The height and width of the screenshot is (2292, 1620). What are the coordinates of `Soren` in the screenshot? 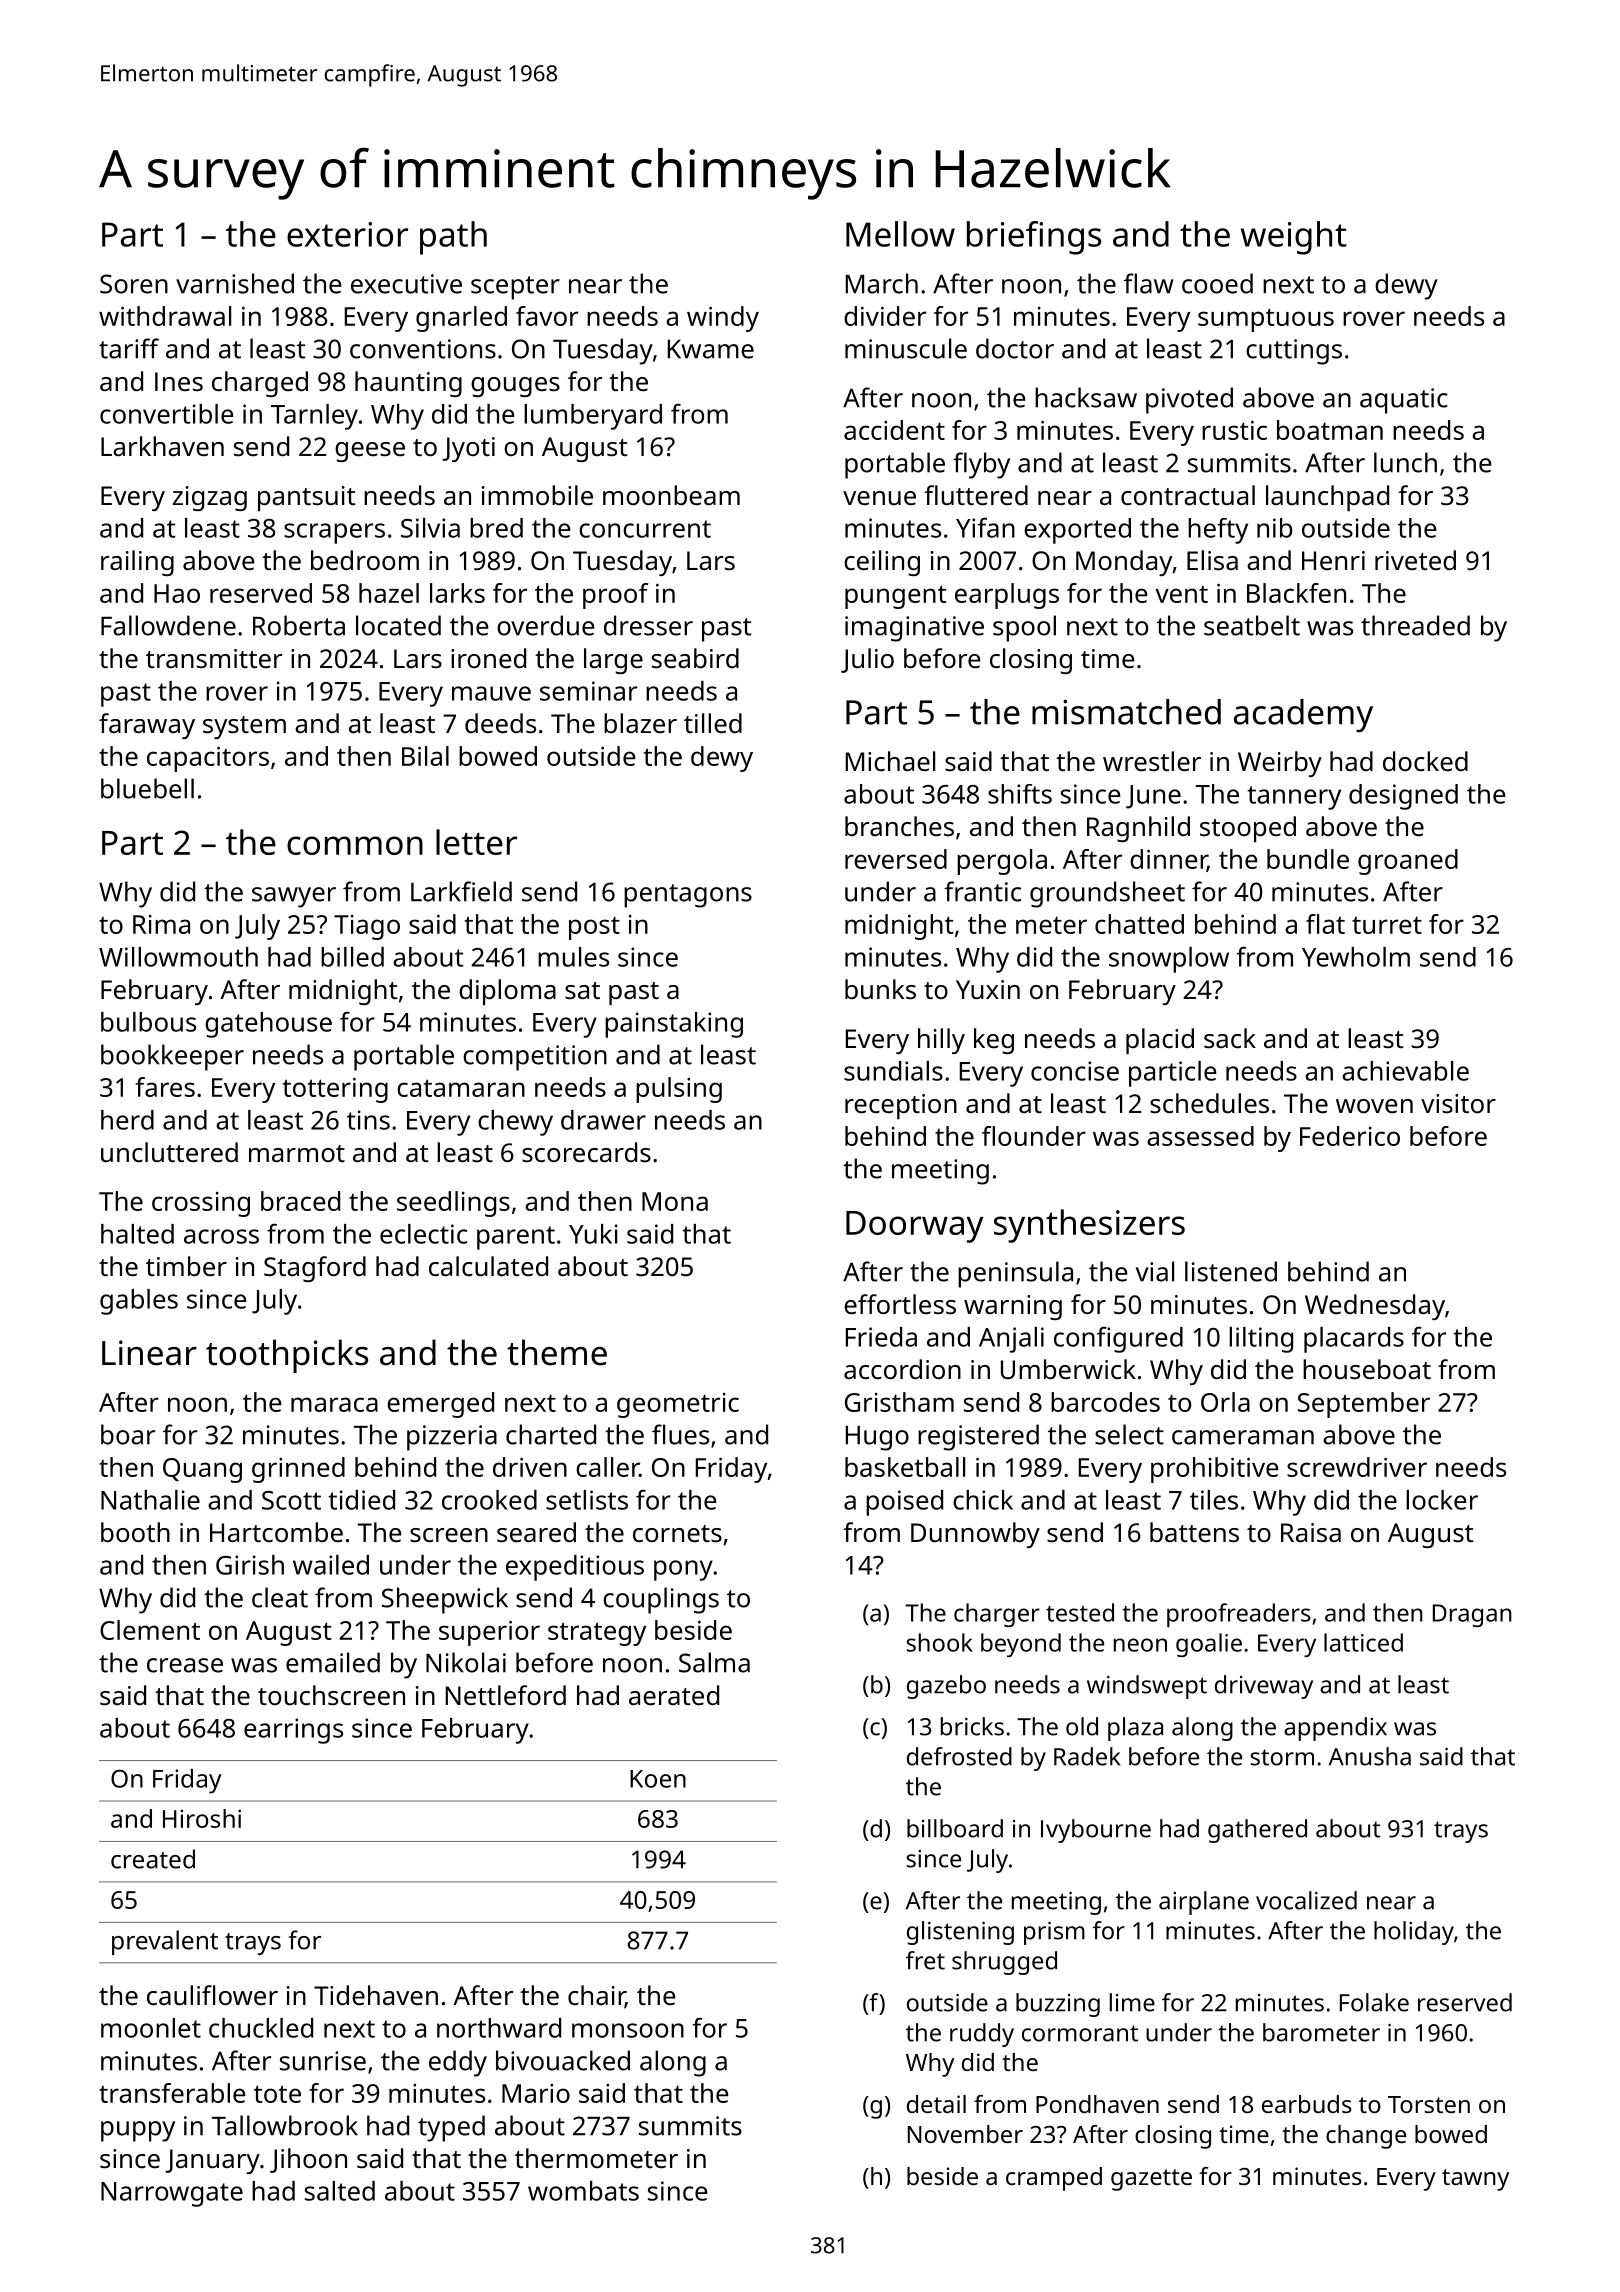 It's located at (134, 284).
